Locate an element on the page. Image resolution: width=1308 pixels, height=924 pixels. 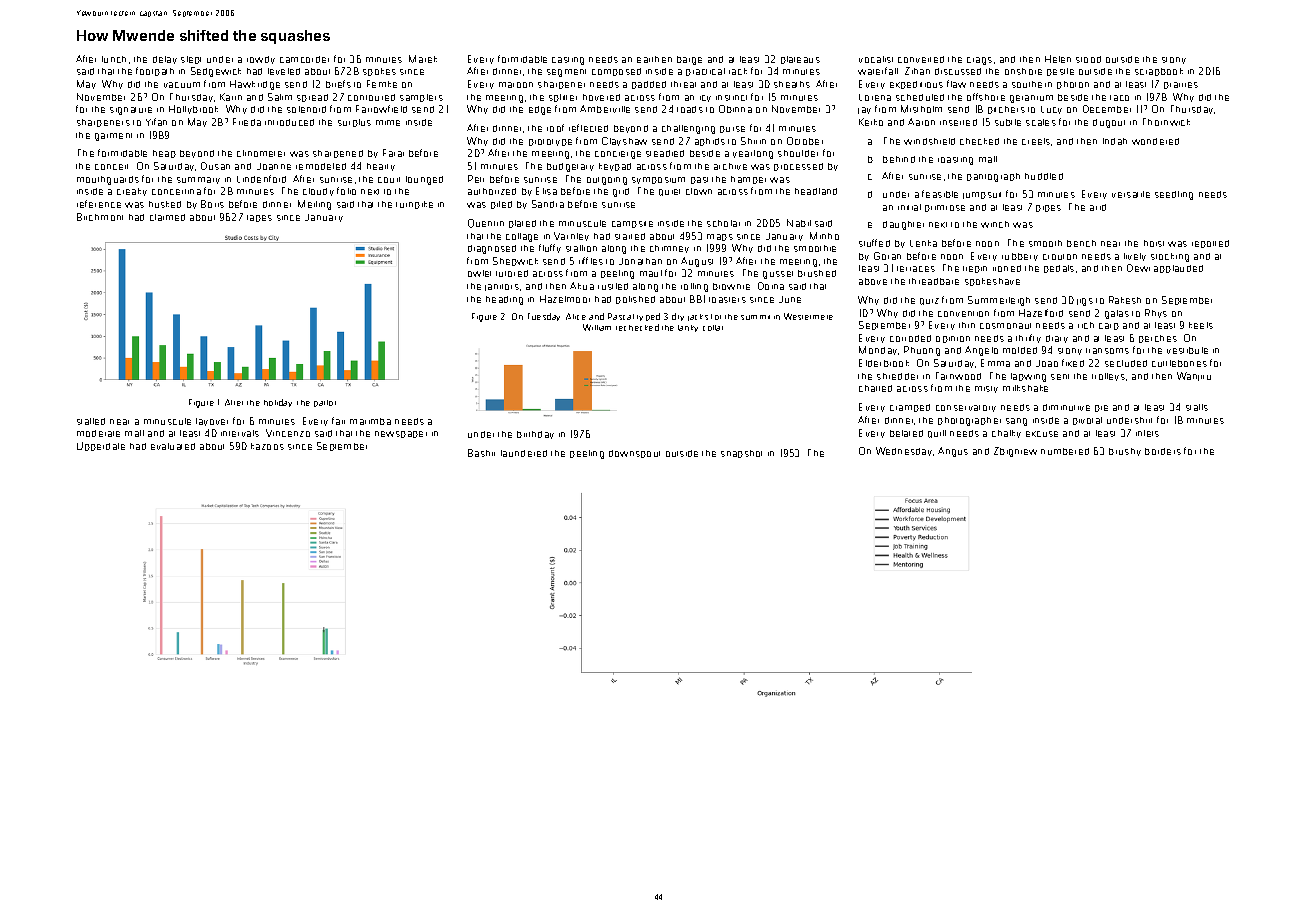
casting is located at coordinates (568, 61).
